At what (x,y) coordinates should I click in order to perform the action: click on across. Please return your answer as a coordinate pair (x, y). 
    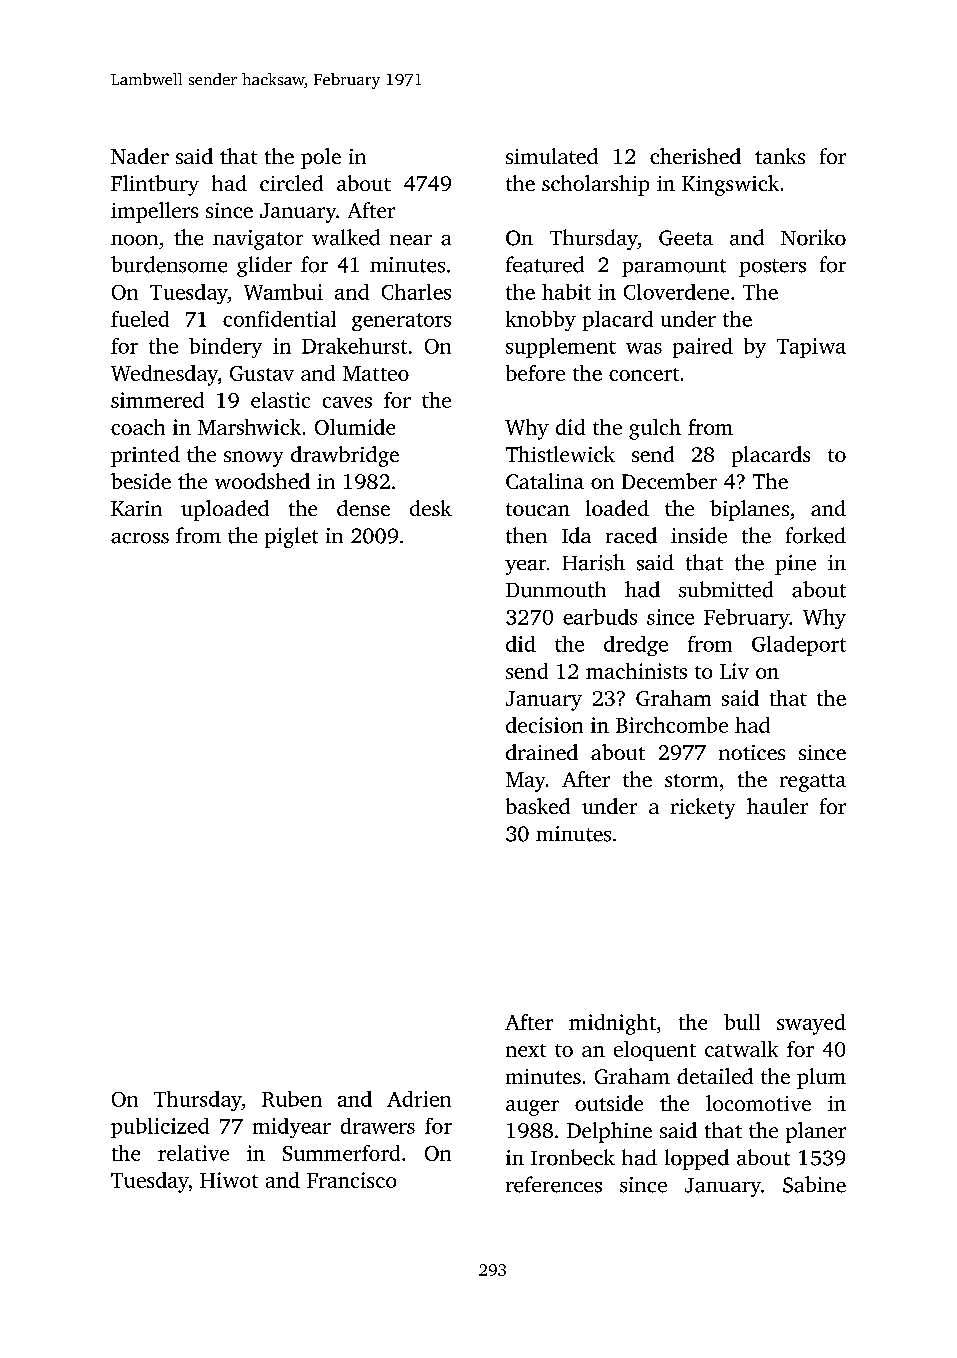
    Looking at the image, I should click on (140, 538).
